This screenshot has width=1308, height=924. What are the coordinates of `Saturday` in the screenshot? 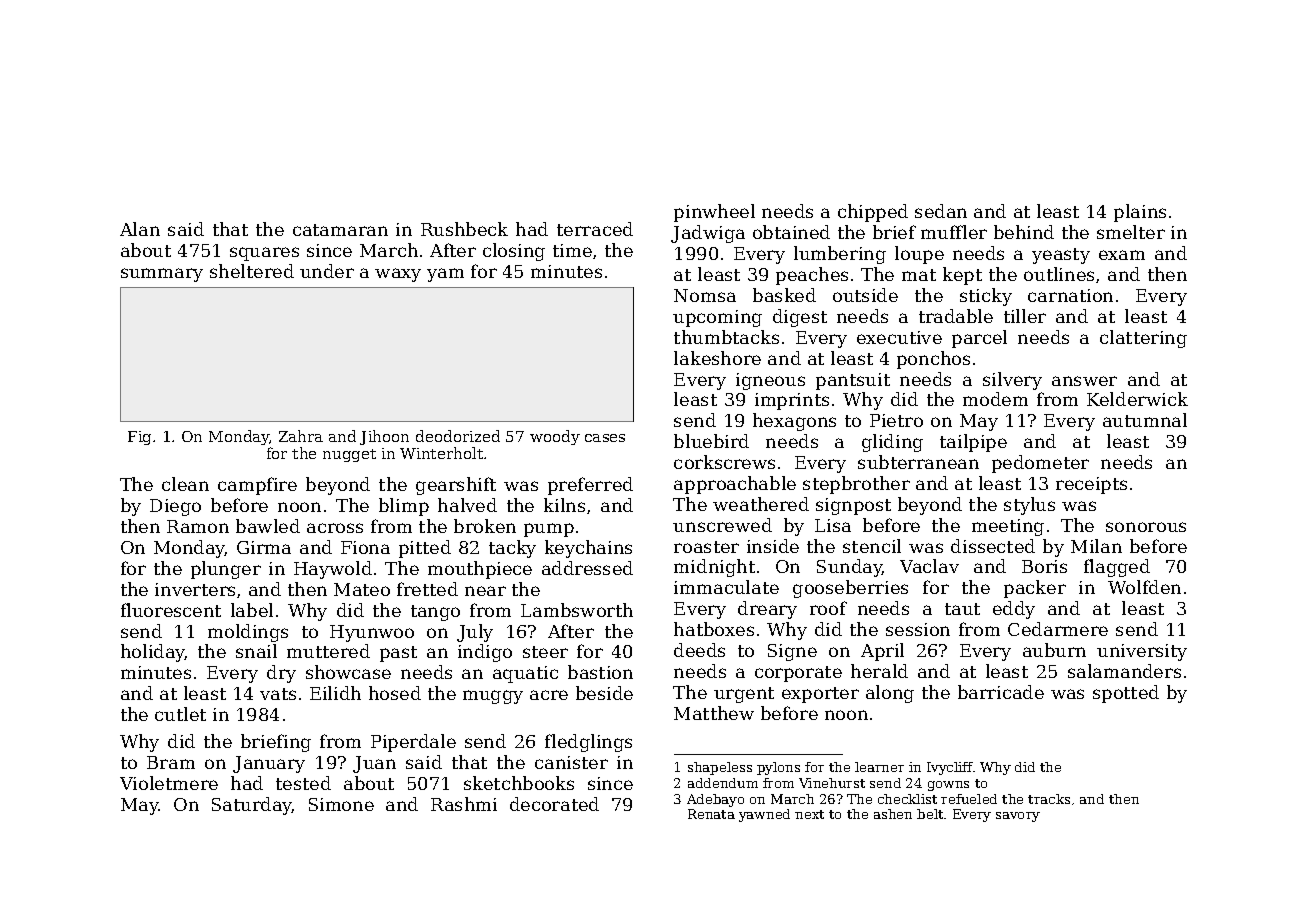 It's located at (252, 806).
